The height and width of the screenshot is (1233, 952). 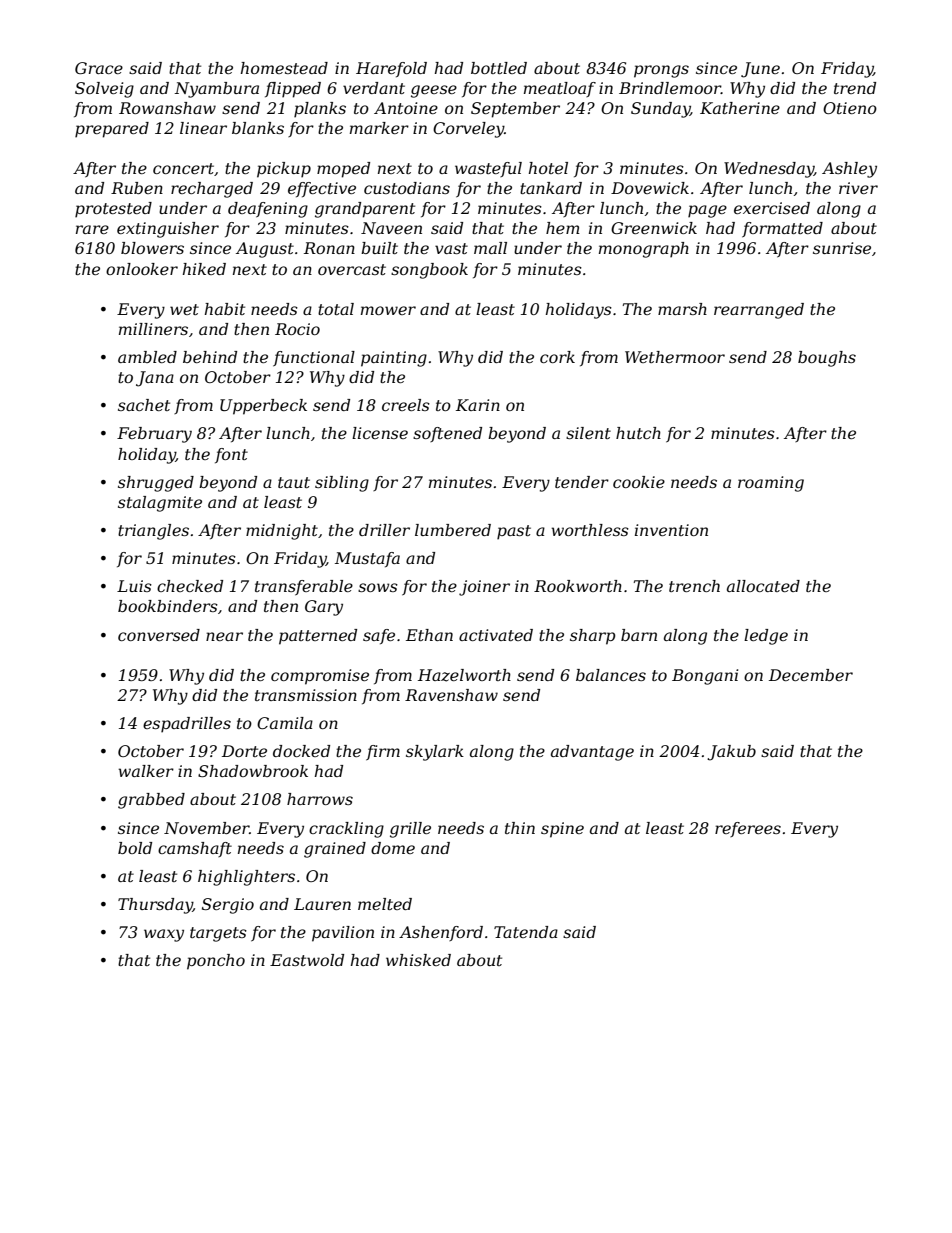 What do you see at coordinates (164, 935) in the screenshot?
I see `waxy` at bounding box center [164, 935].
